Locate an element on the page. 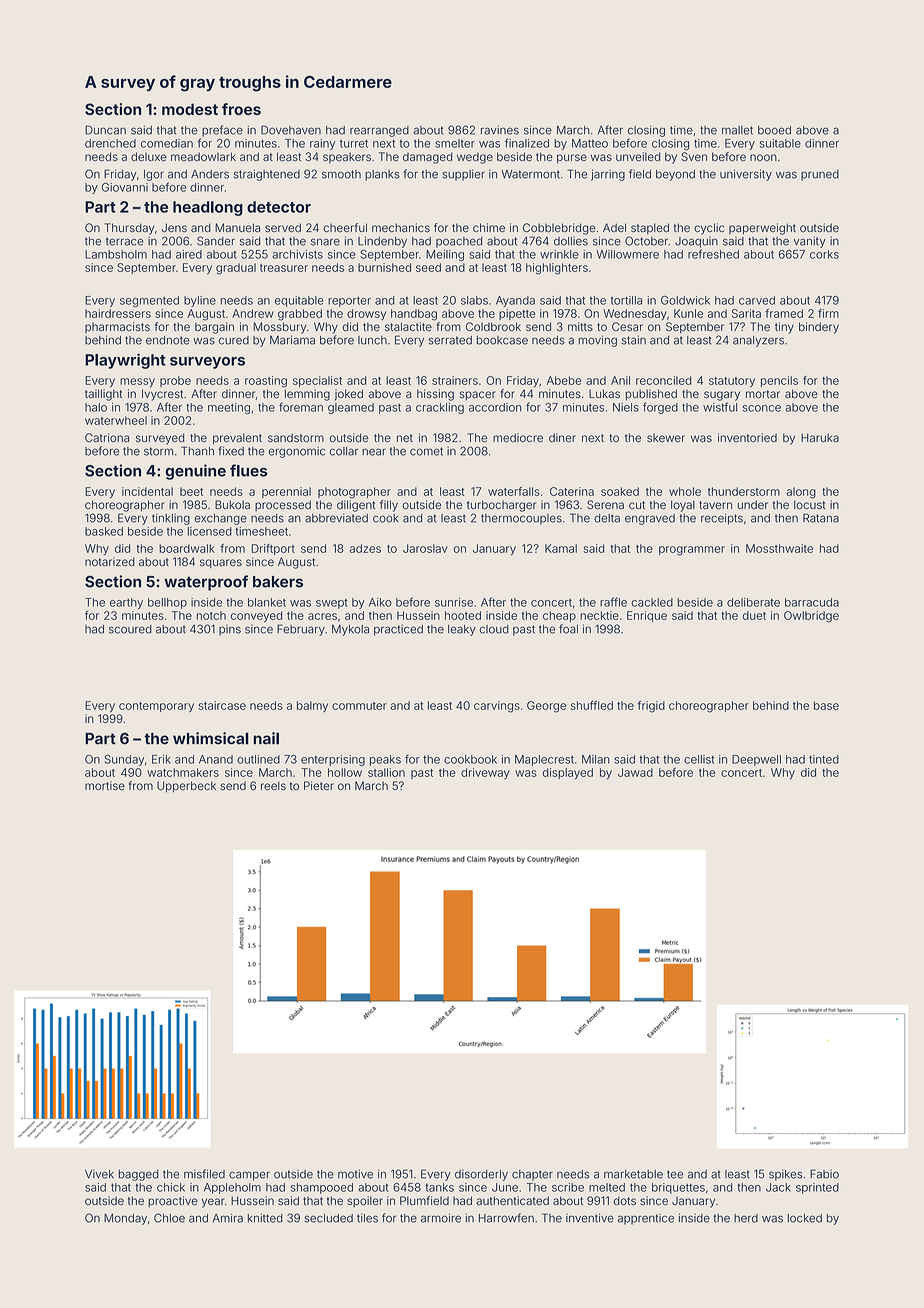 This image has width=924, height=1308. comet is located at coordinates (426, 451).
